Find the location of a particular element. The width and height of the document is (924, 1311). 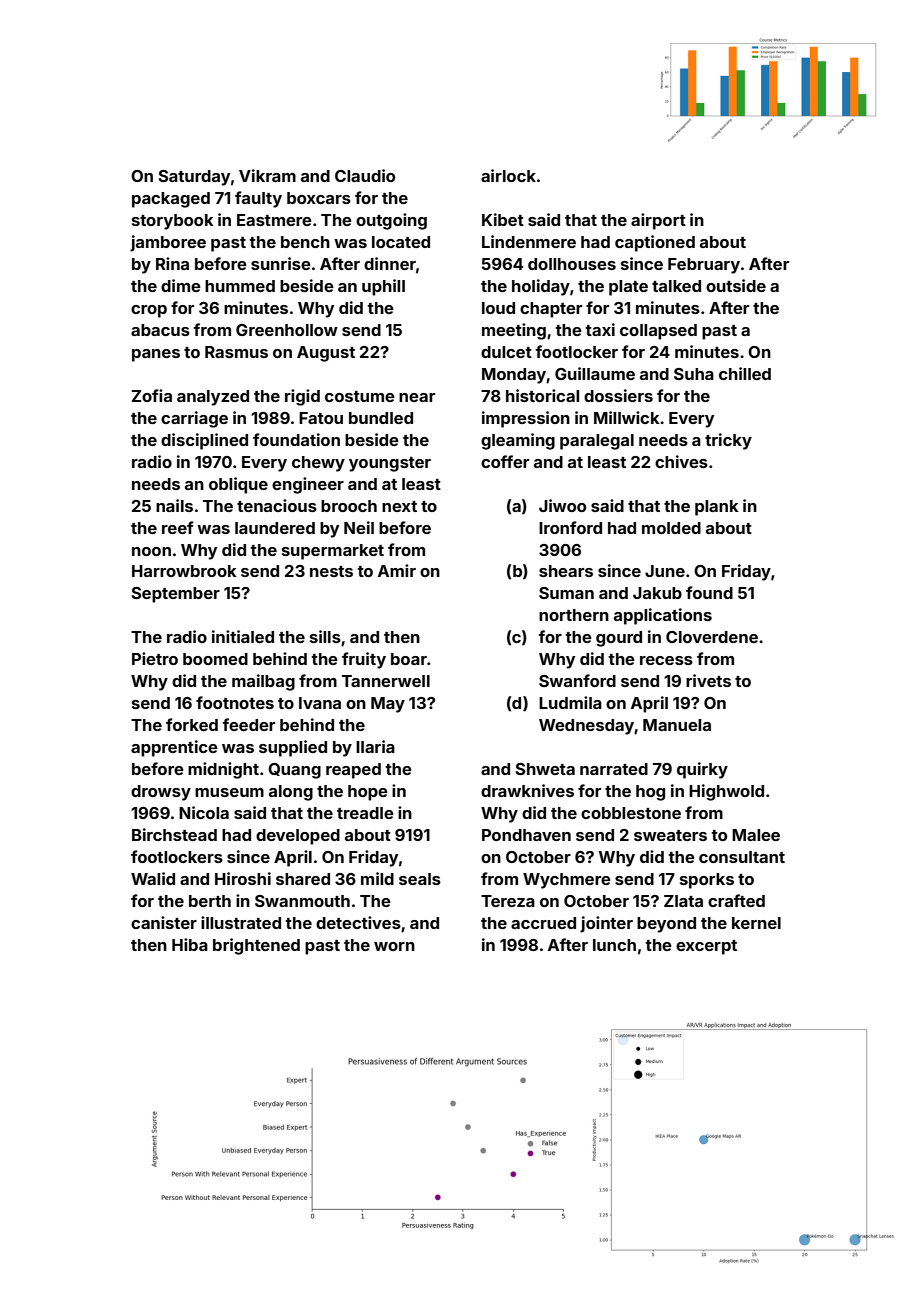

Kibet is located at coordinates (503, 219).
